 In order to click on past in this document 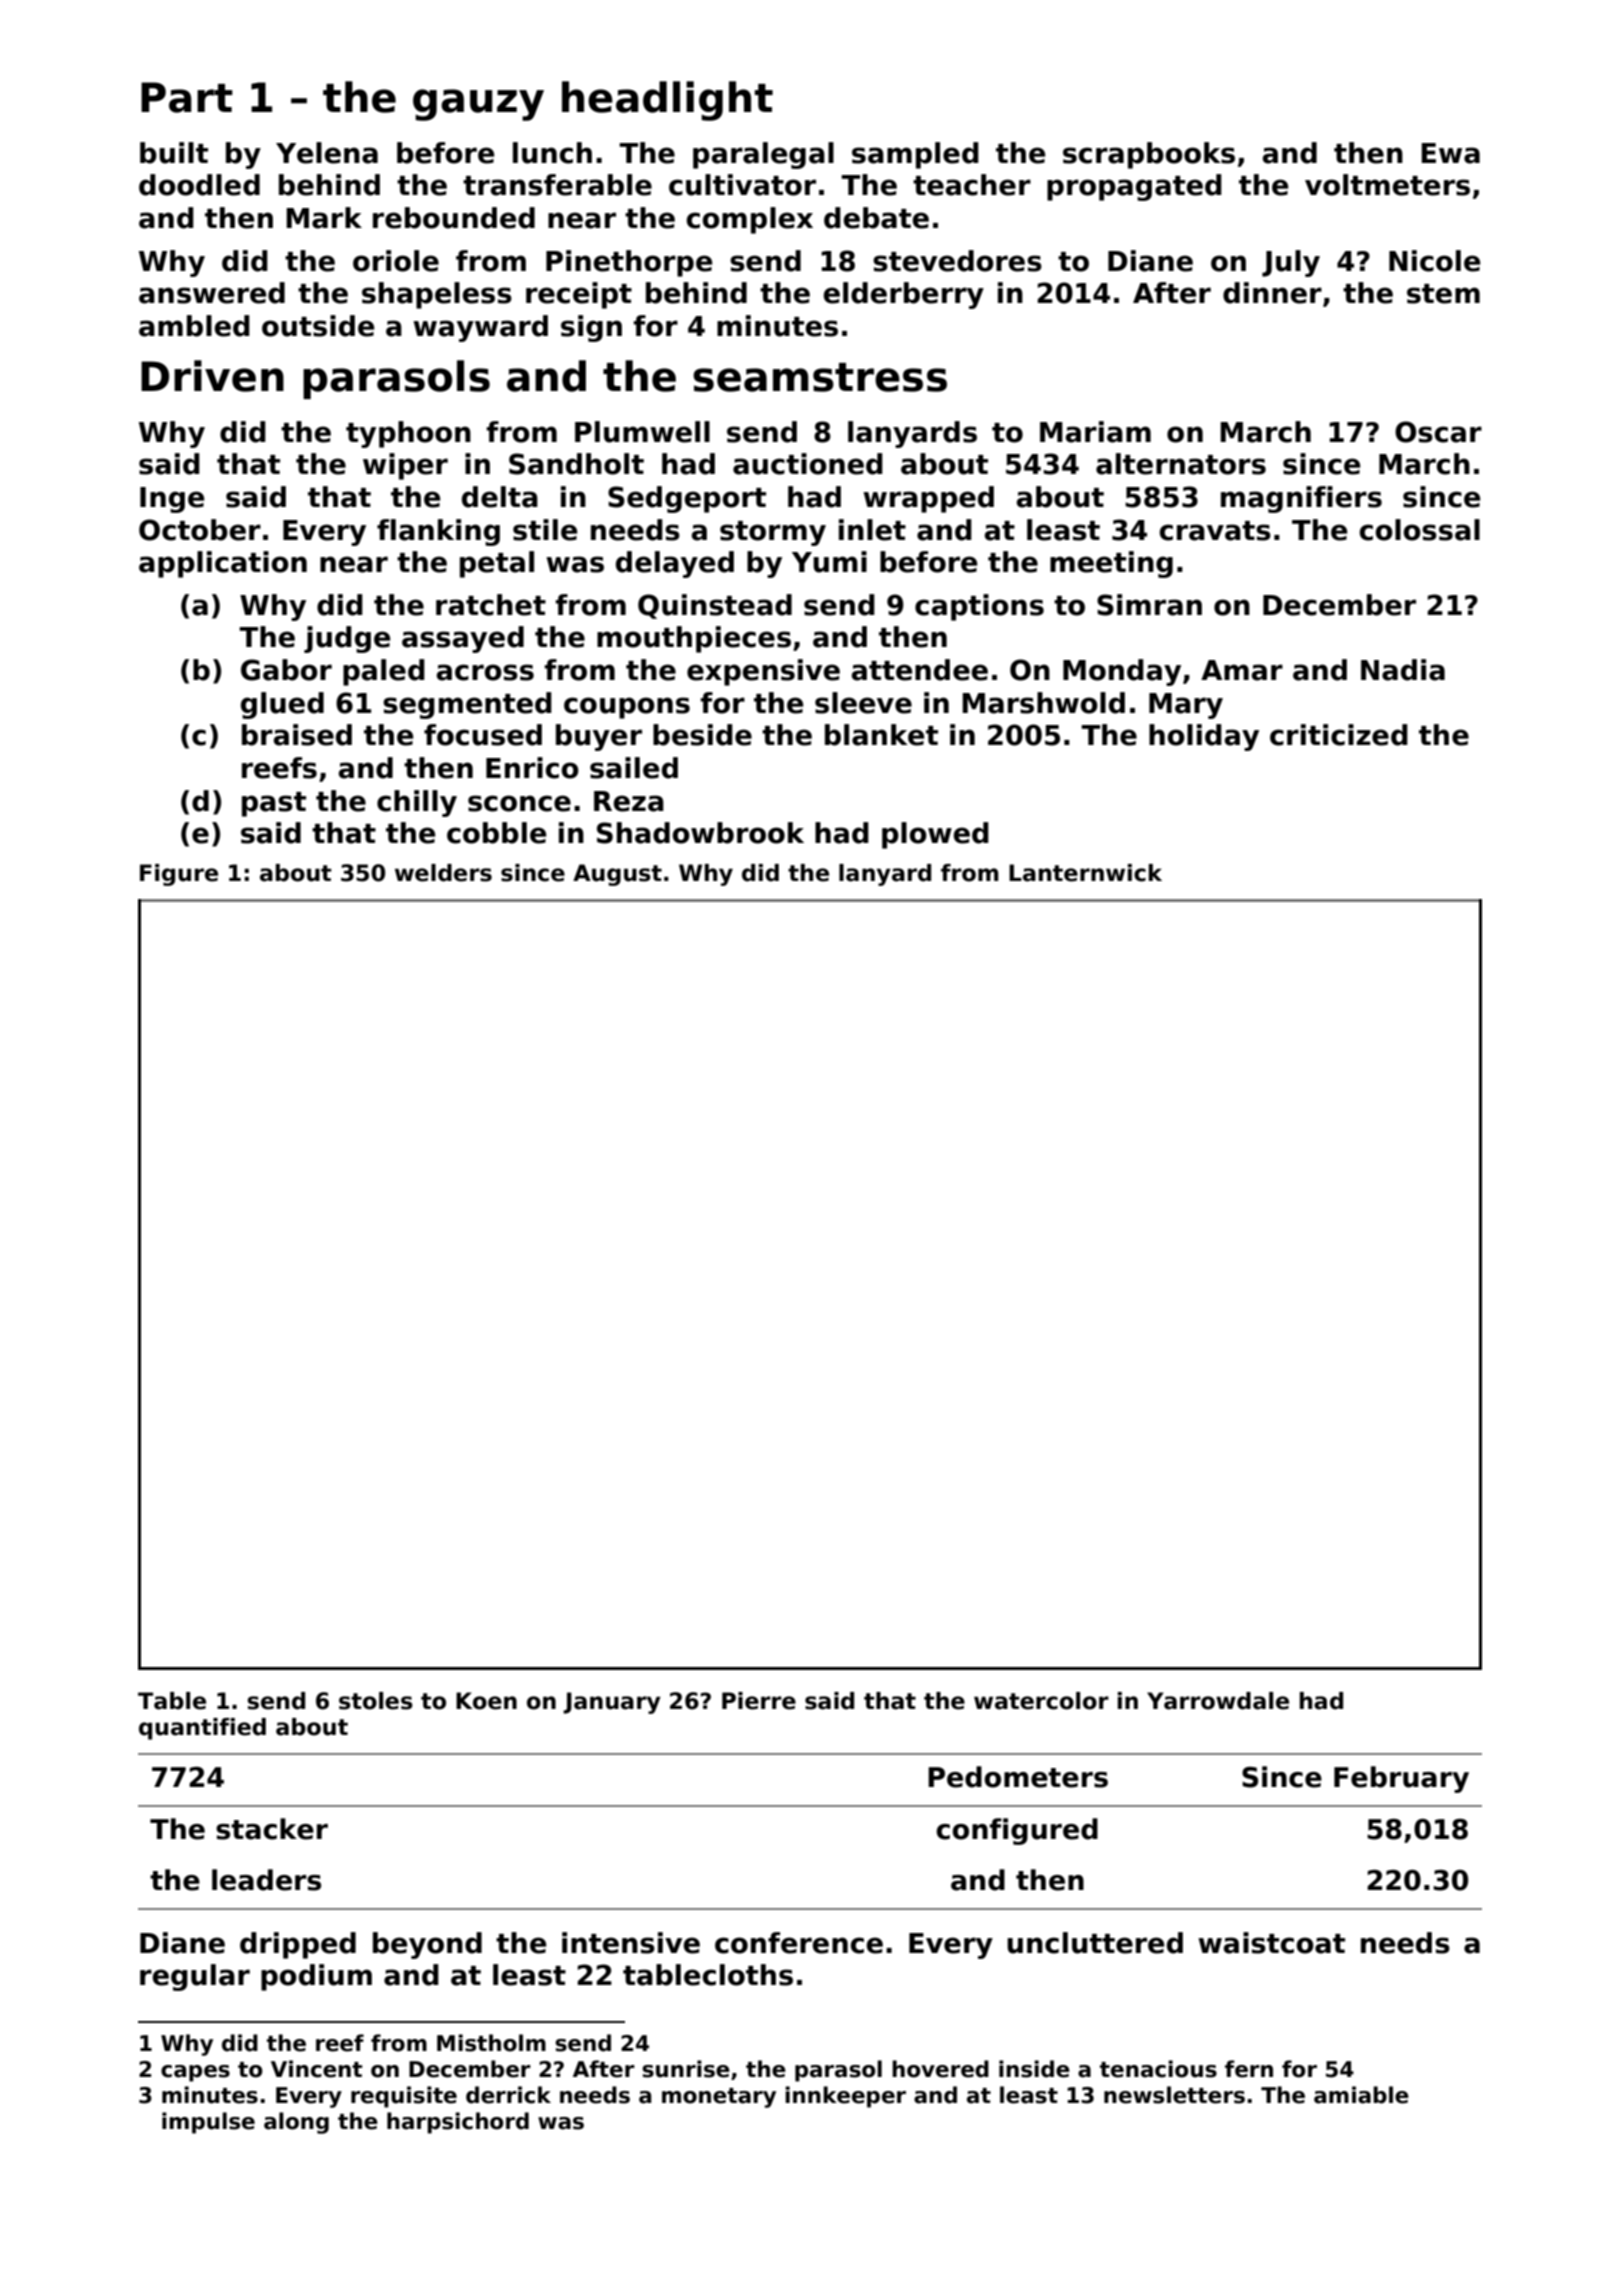, I will do `click(274, 804)`.
